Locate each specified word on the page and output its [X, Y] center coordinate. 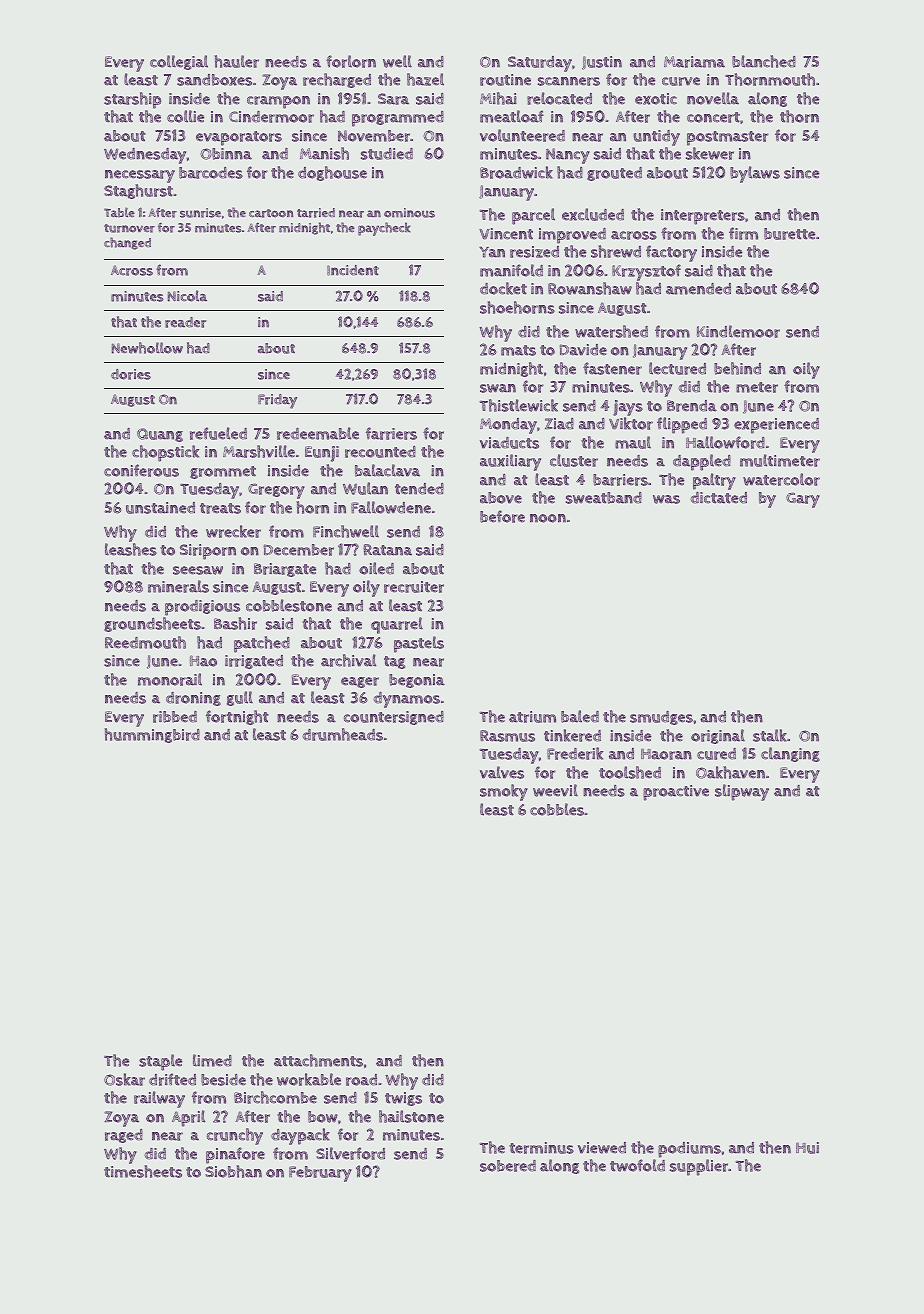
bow [323, 1117]
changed [127, 243]
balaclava [387, 470]
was [666, 499]
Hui [807, 1148]
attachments [318, 1060]
